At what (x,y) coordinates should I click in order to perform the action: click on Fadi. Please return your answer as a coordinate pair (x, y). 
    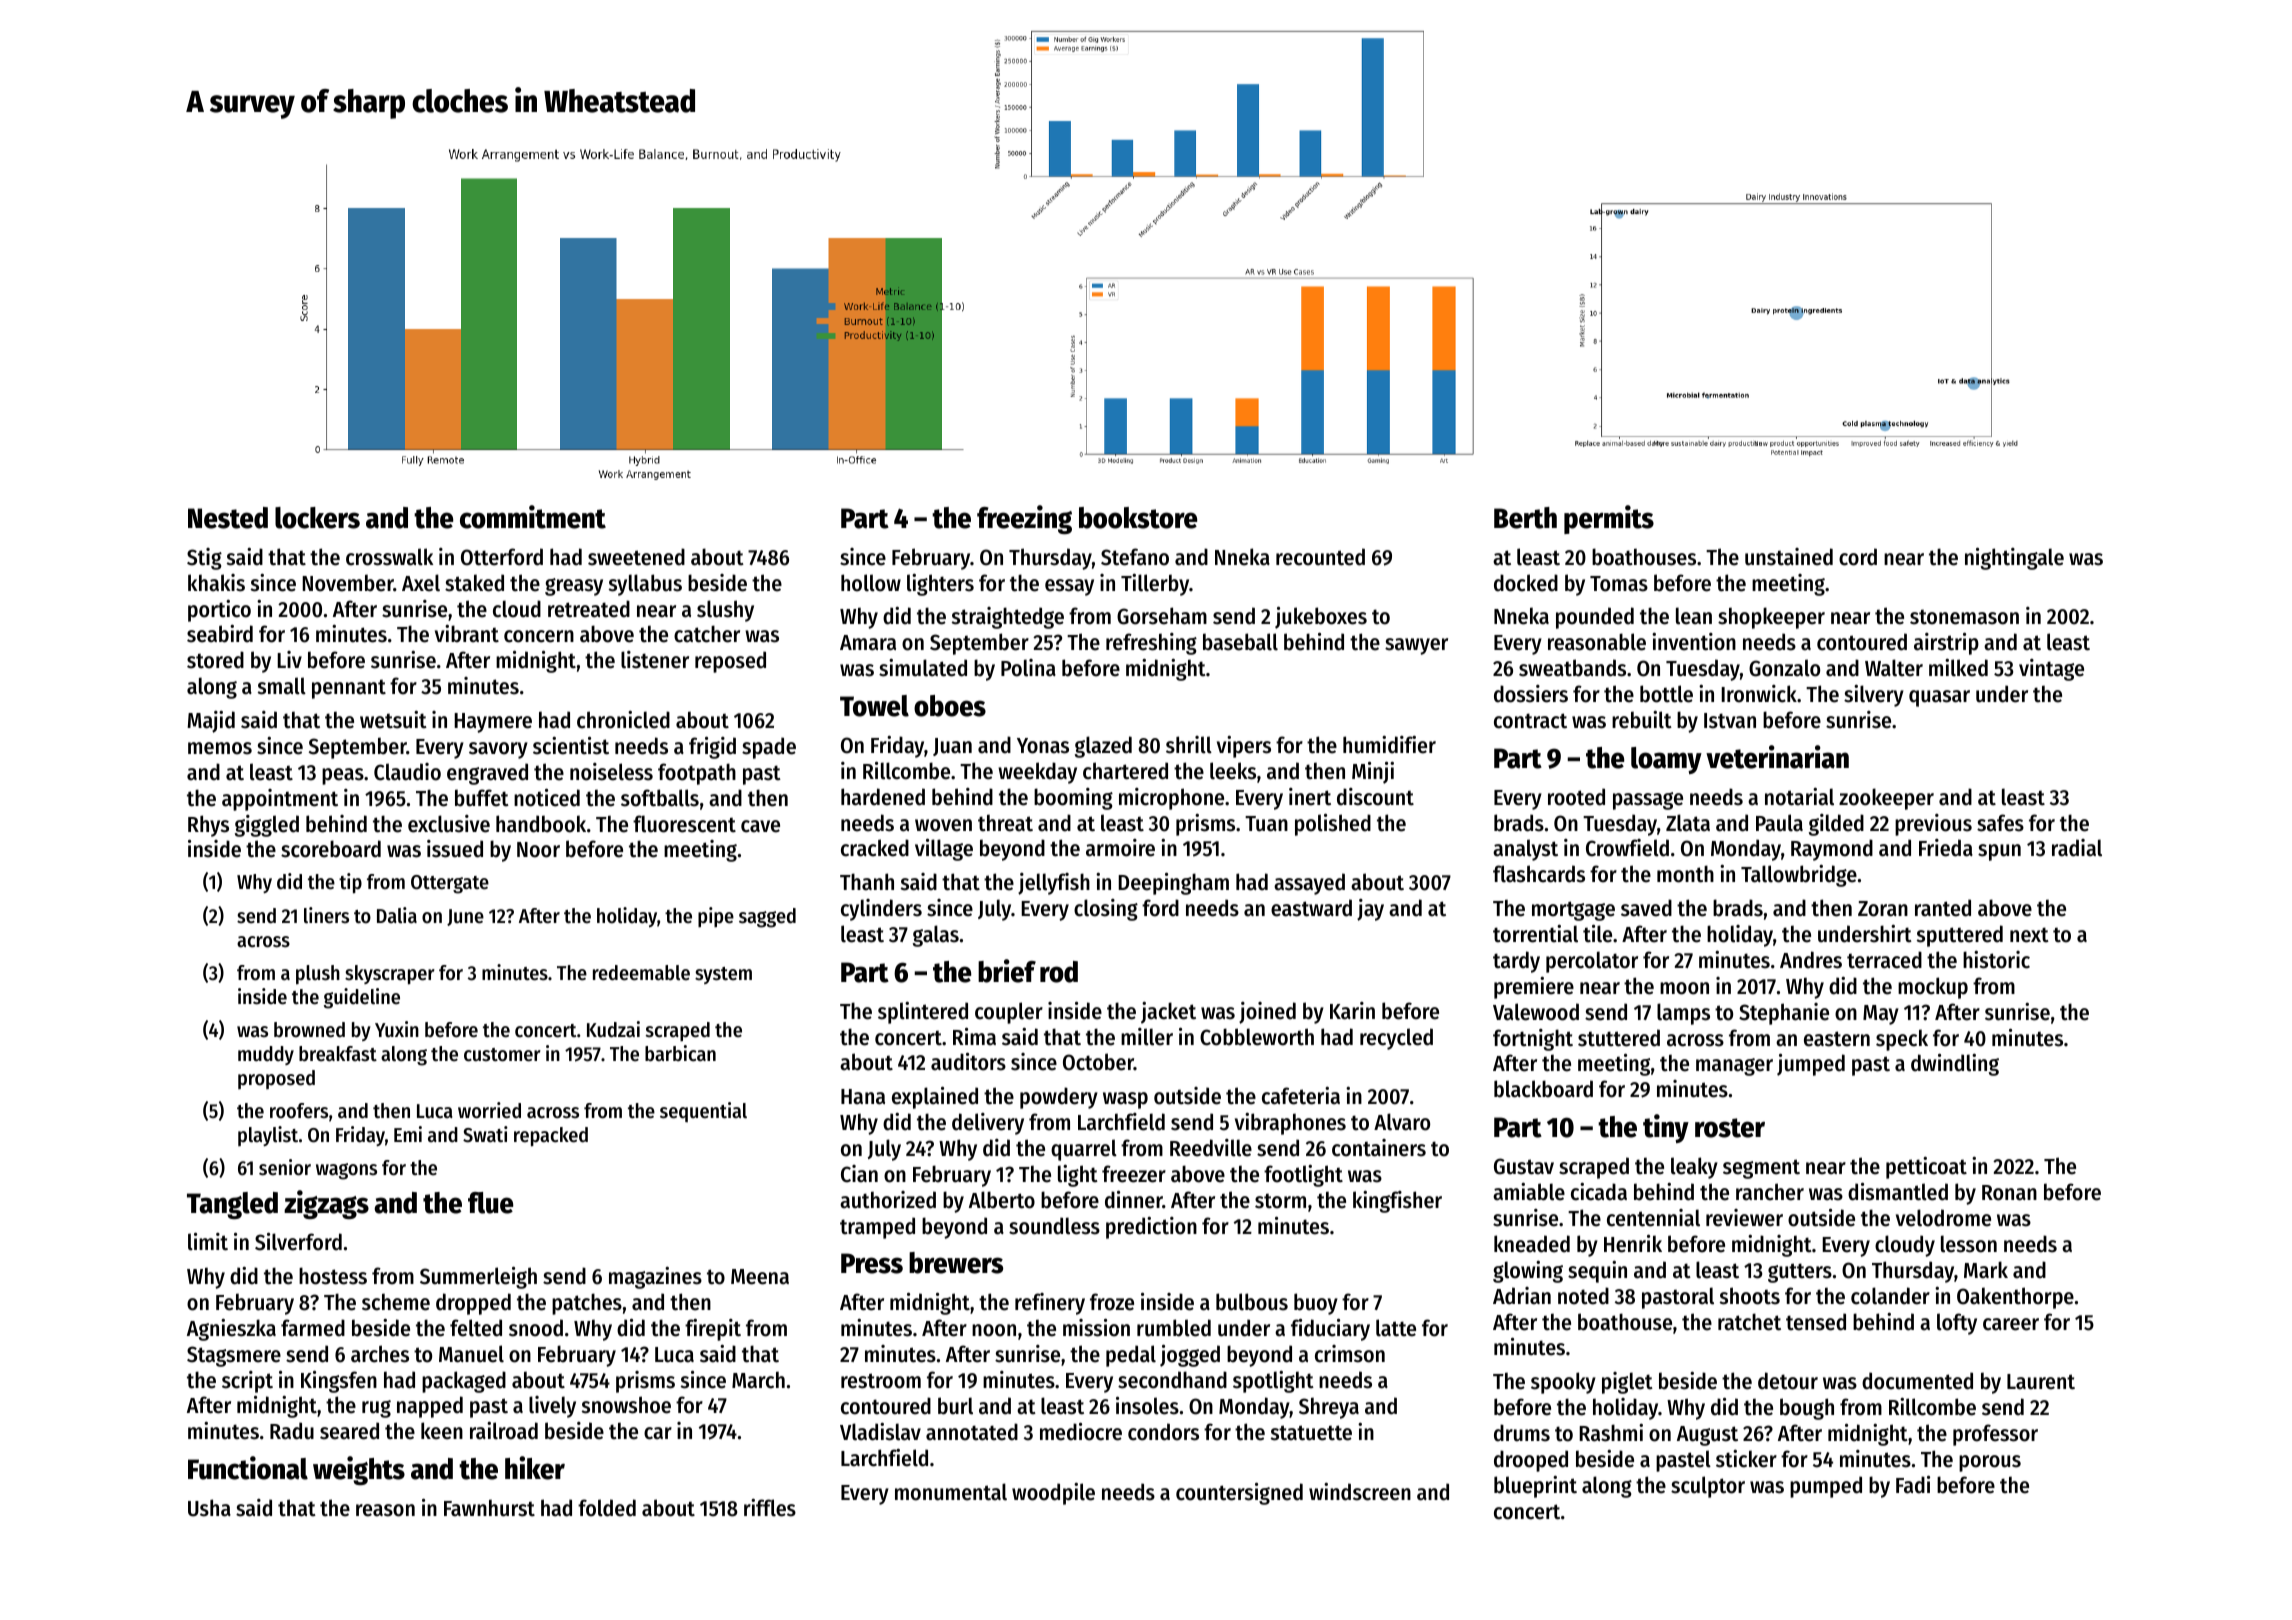
    Looking at the image, I should click on (1913, 1484).
